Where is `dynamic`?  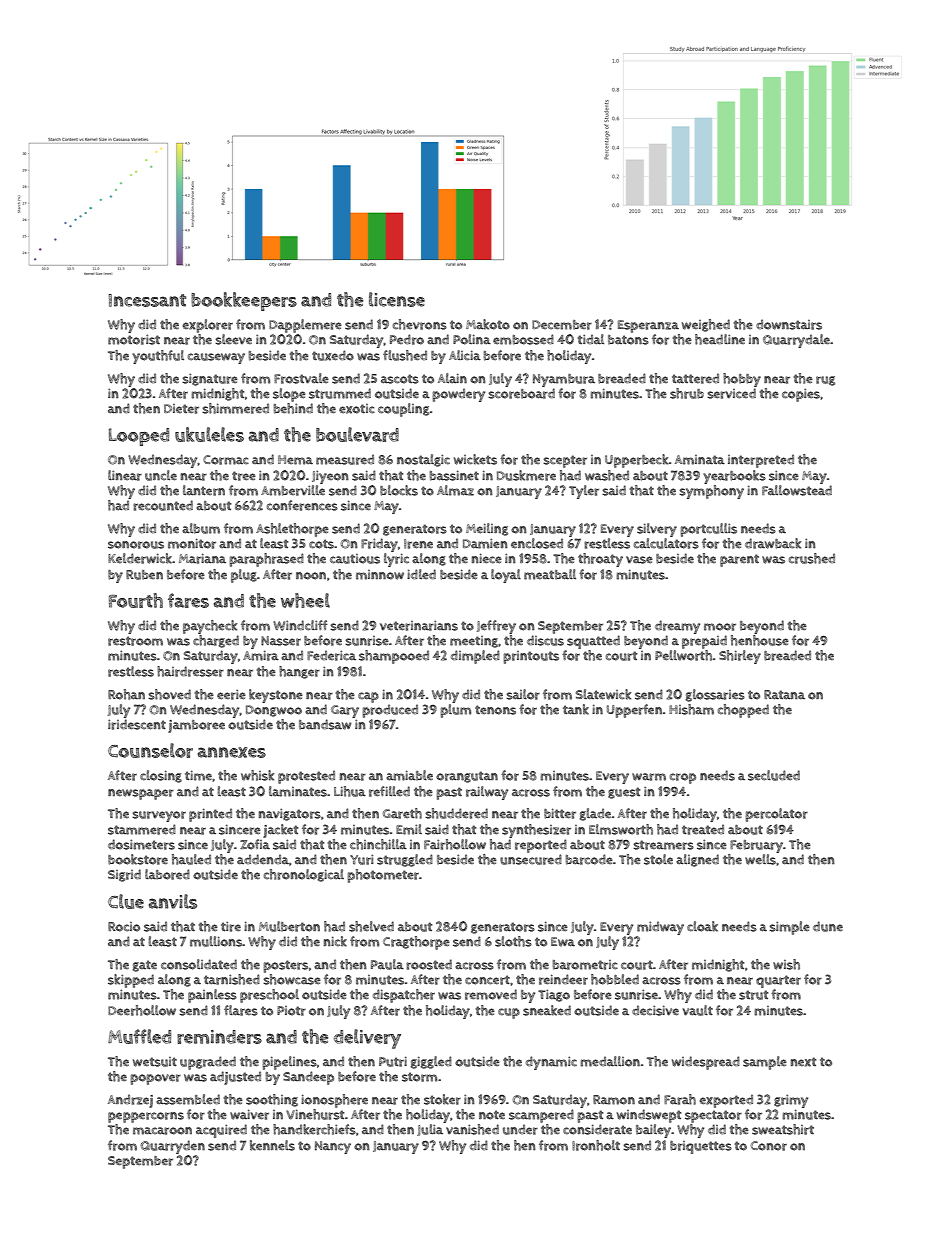 dynamic is located at coordinates (551, 1063).
